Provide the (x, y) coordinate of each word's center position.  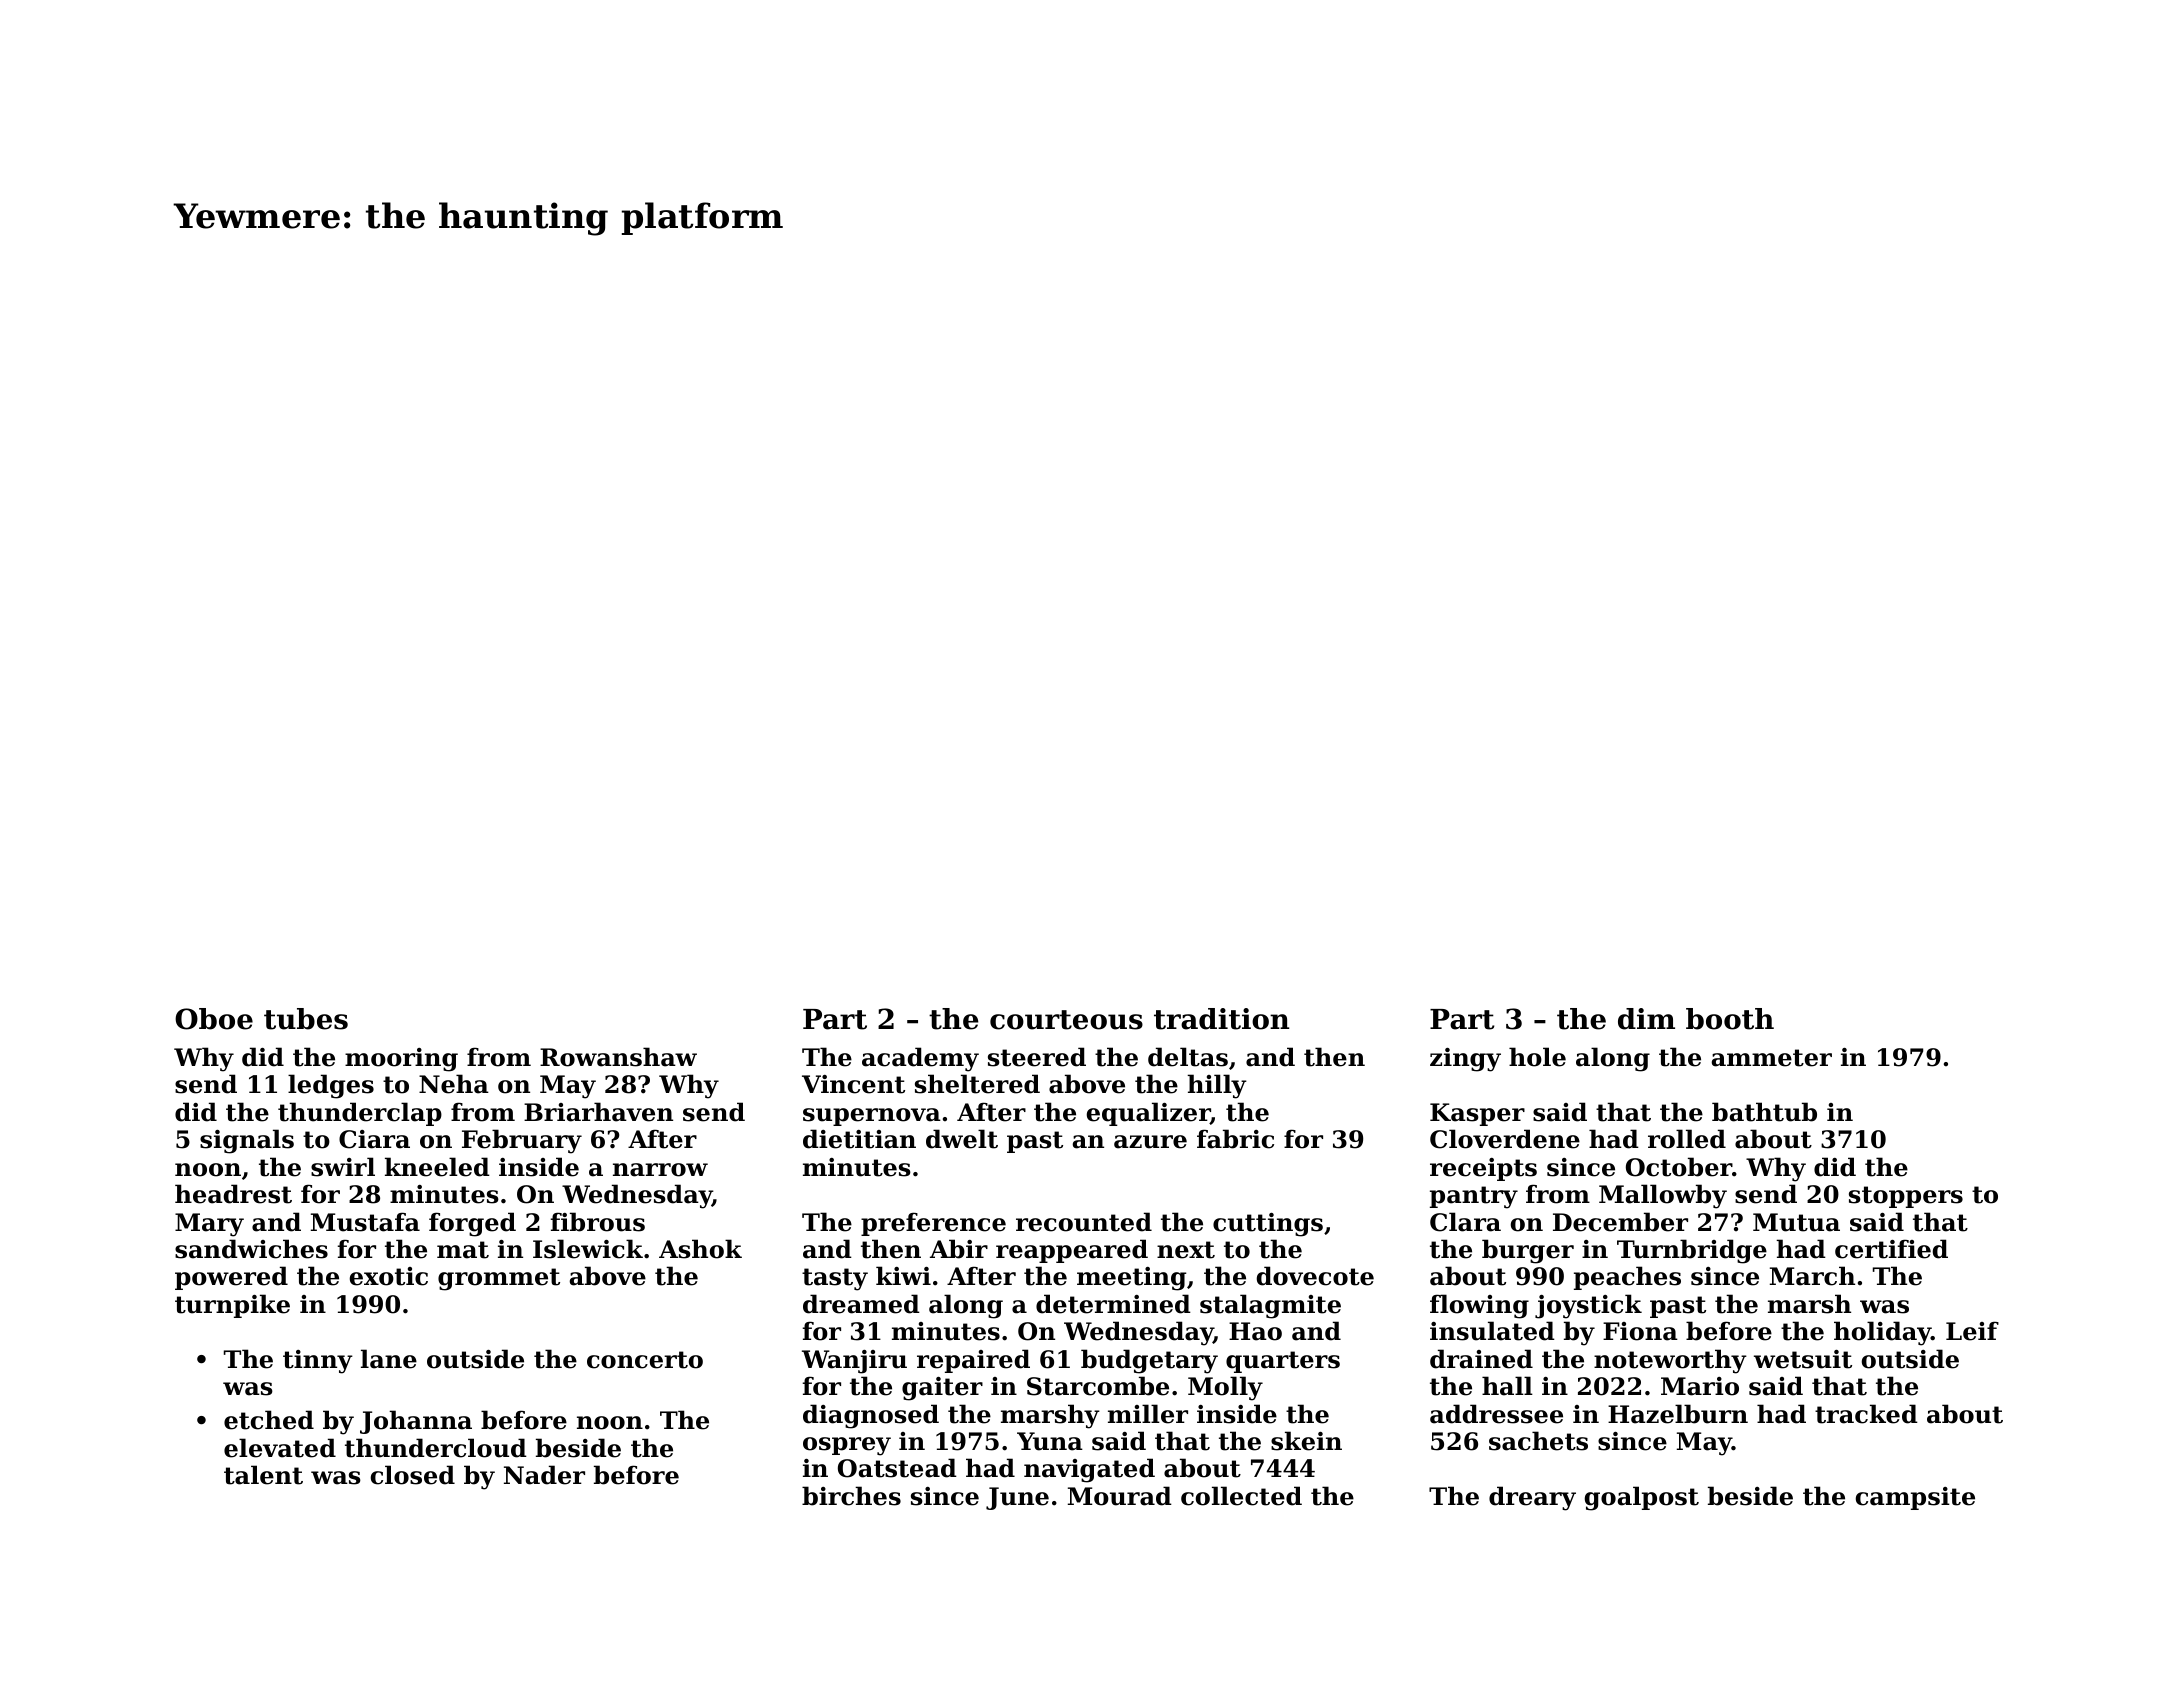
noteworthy (1670, 1361)
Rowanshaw (618, 1057)
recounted (1084, 1222)
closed (413, 1475)
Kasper (1477, 1114)
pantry (1474, 1197)
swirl (343, 1167)
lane (389, 1359)
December (1620, 1222)
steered (1037, 1057)
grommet (499, 1279)
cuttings (1268, 1225)
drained (1481, 1359)
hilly (1217, 1086)
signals (247, 1141)
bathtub (1764, 1112)
